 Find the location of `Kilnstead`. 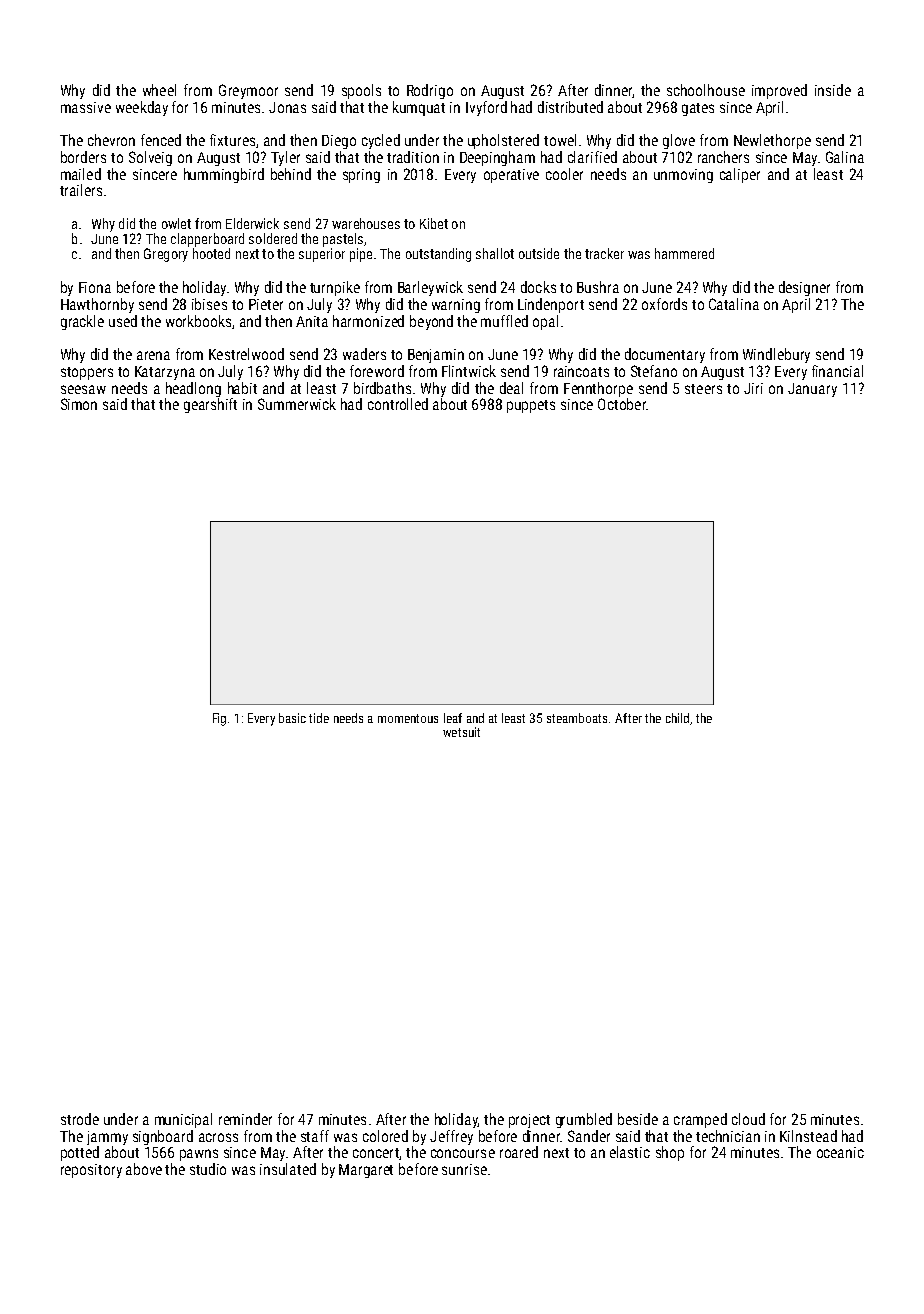

Kilnstead is located at coordinates (808, 1136).
